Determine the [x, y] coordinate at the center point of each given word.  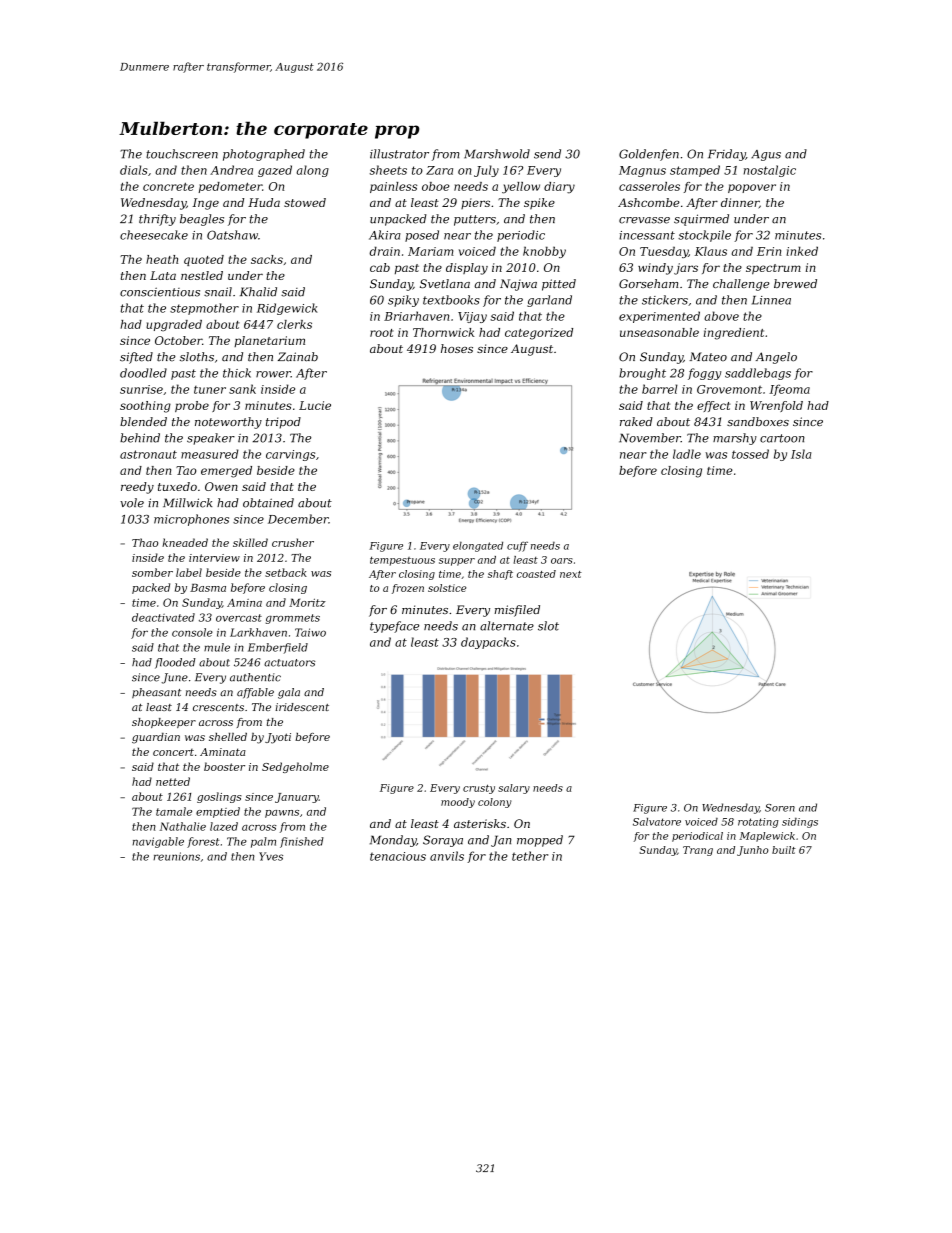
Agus [766, 155]
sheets [388, 170]
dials [134, 170]
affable [255, 693]
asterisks [480, 823]
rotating [758, 823]
